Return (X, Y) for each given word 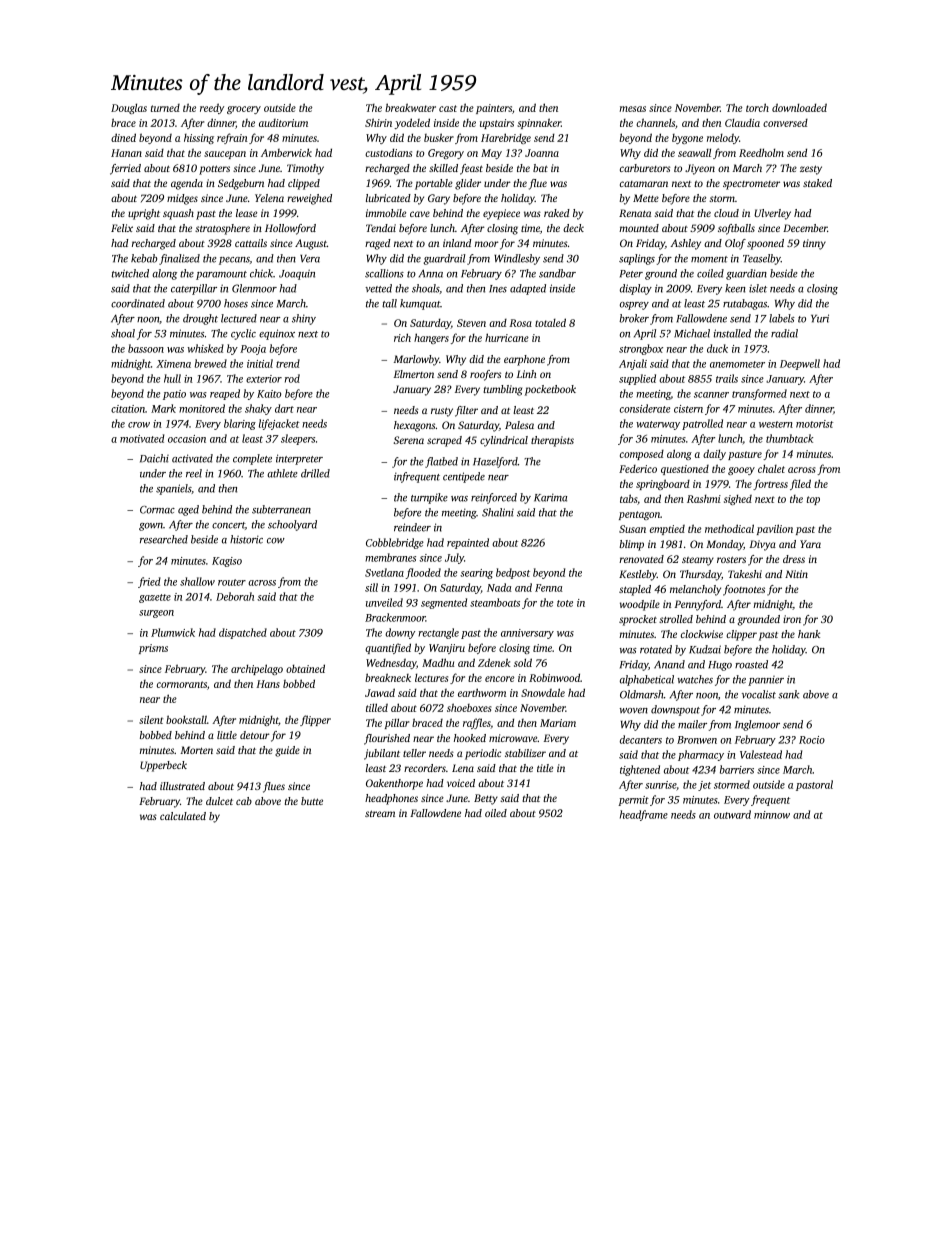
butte (312, 801)
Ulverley (772, 214)
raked (557, 213)
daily (714, 454)
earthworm (482, 692)
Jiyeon (700, 169)
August (311, 244)
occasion (187, 439)
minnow (772, 815)
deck (573, 228)
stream (380, 813)
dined (123, 137)
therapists (552, 441)
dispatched (243, 633)
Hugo (720, 666)
